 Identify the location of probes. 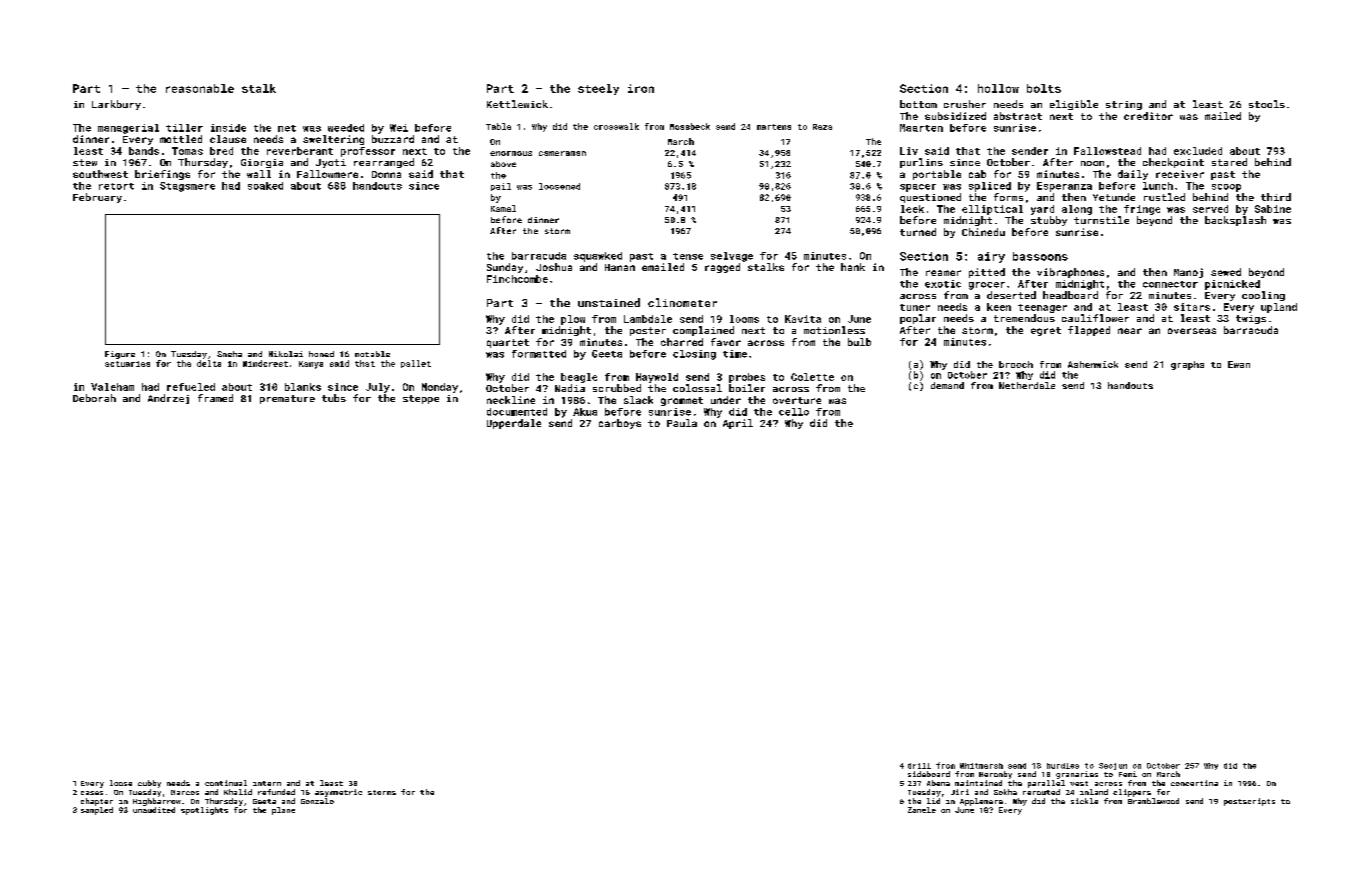
(747, 378).
